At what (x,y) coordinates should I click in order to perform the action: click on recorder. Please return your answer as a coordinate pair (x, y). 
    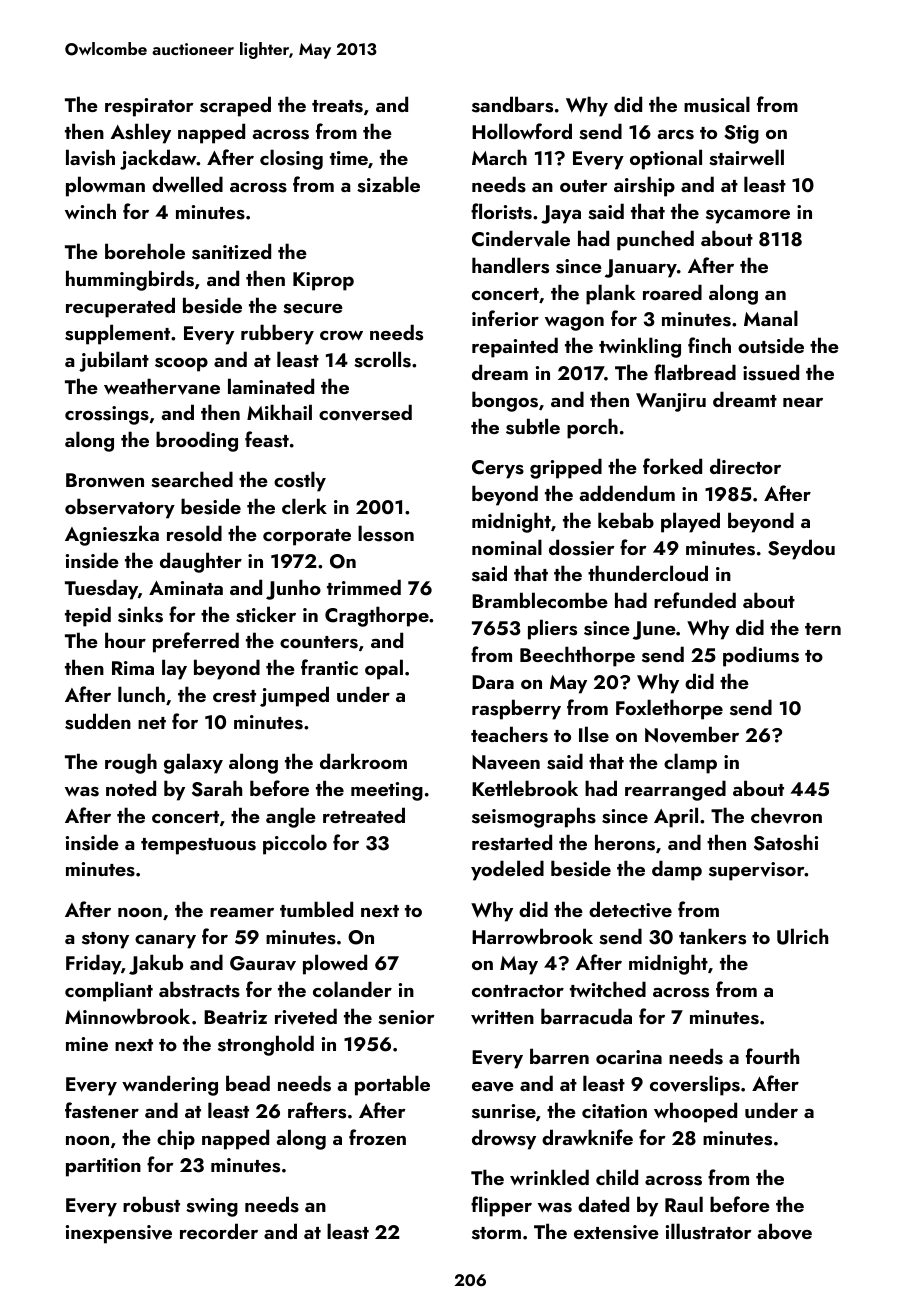
    Looking at the image, I should click on (219, 1231).
